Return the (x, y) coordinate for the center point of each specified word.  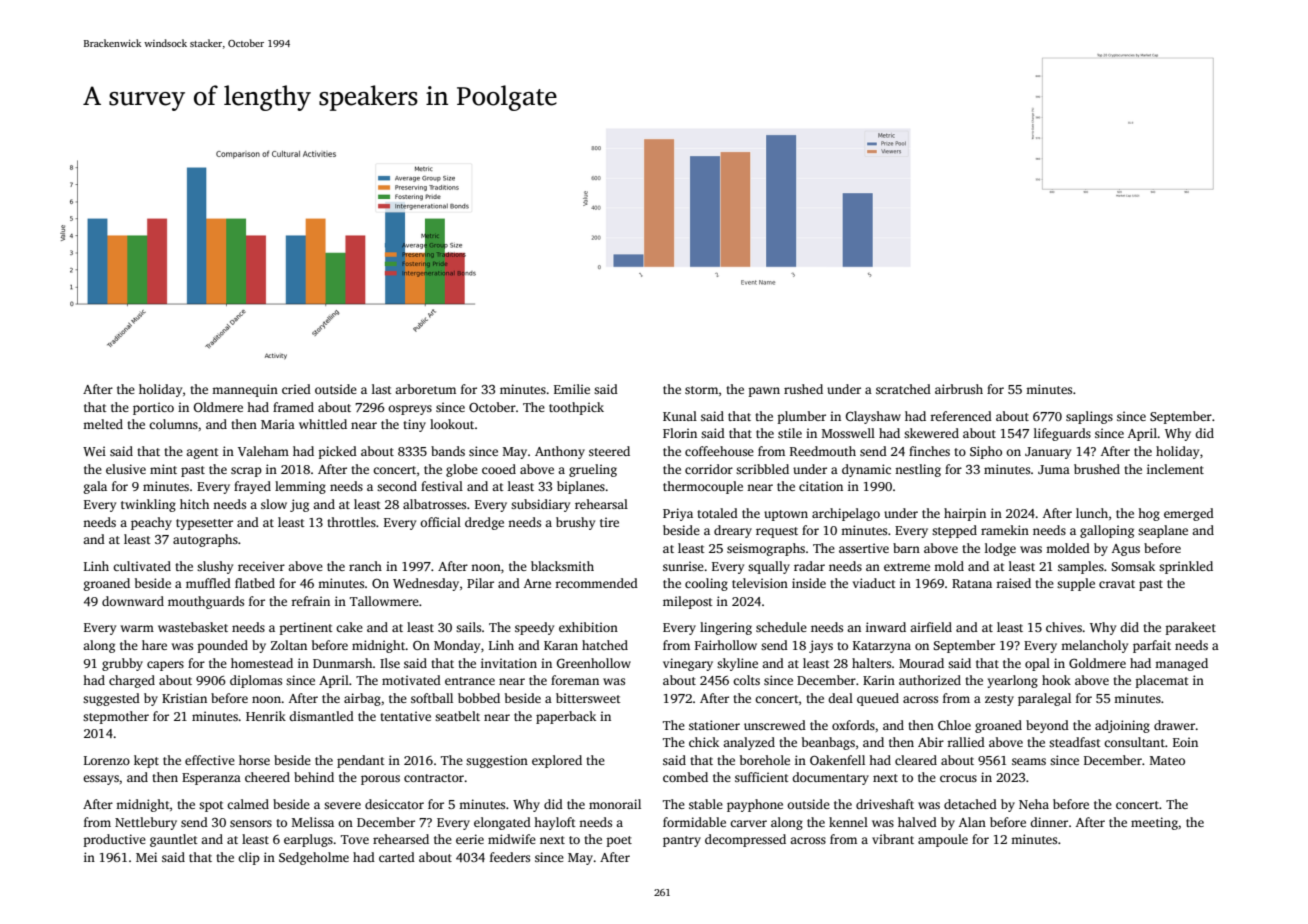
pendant (361, 761)
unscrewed (775, 725)
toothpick (576, 408)
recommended (596, 583)
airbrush (959, 389)
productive (115, 840)
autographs (205, 540)
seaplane (1163, 531)
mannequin (245, 390)
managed (1181, 664)
